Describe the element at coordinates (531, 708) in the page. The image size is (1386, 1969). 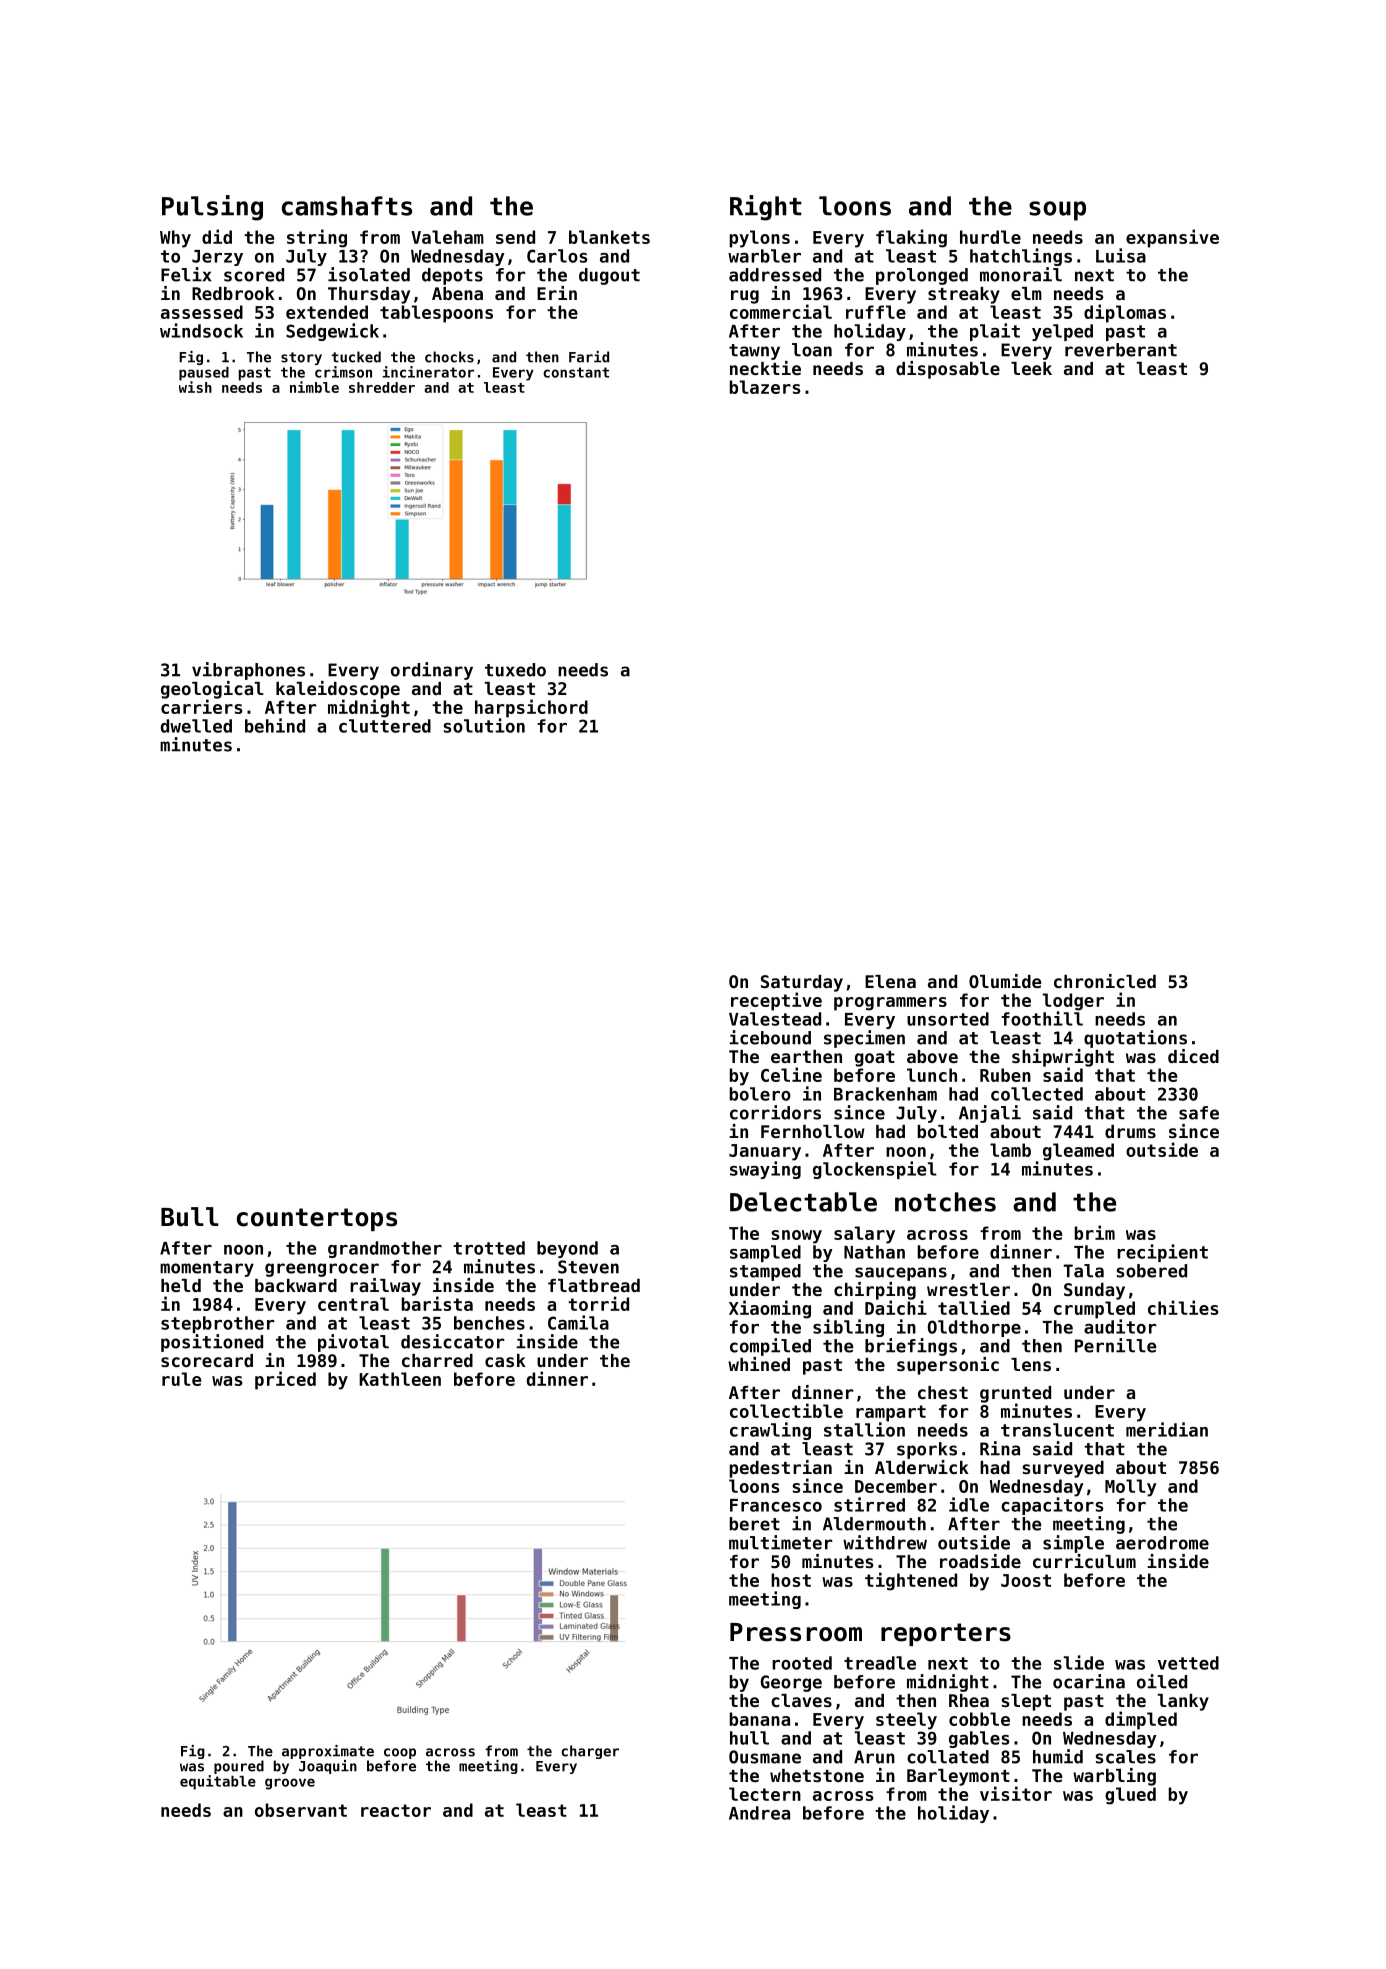
I see `harpsichord` at that location.
